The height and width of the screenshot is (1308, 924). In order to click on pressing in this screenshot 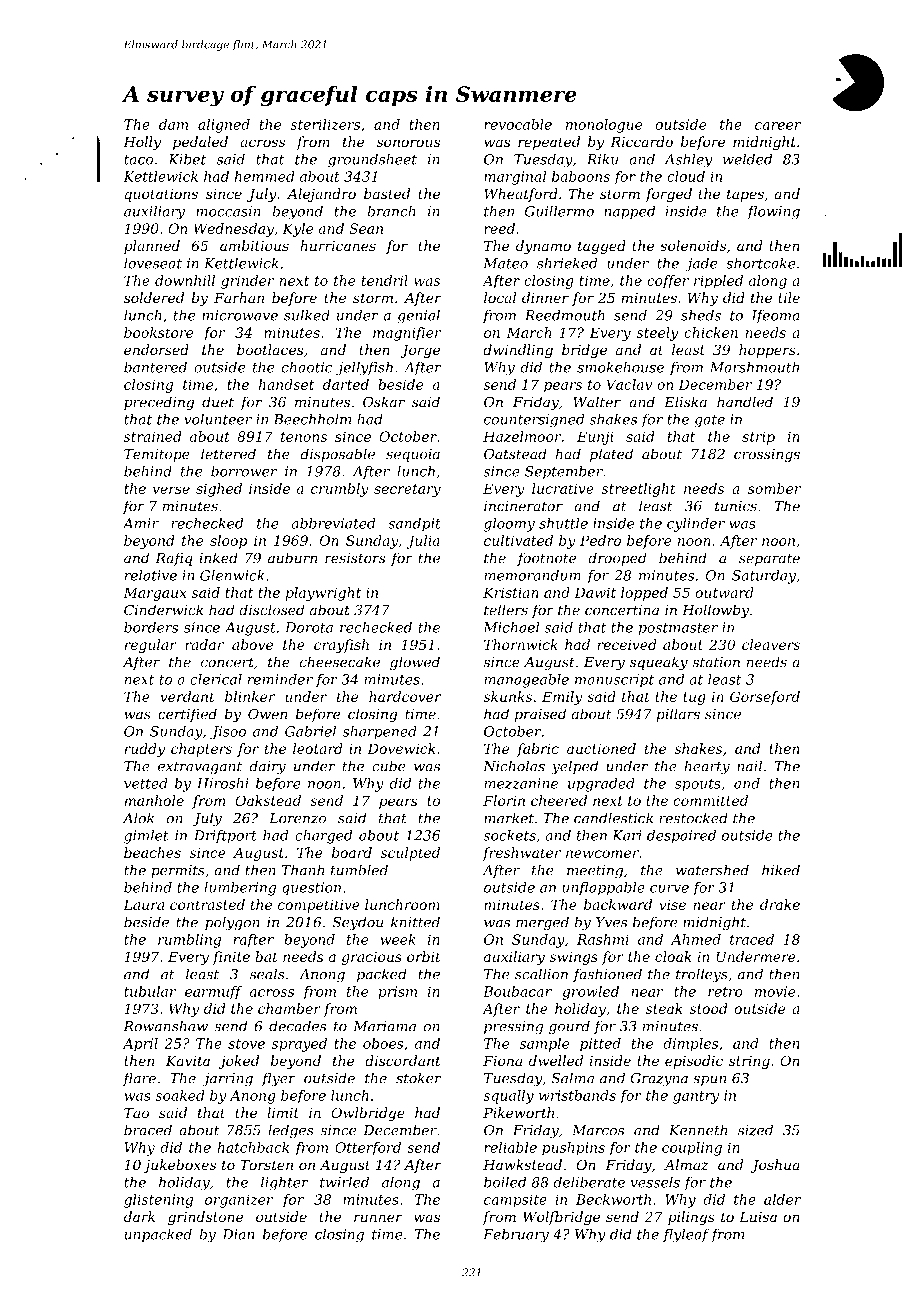, I will do `click(513, 1028)`.
